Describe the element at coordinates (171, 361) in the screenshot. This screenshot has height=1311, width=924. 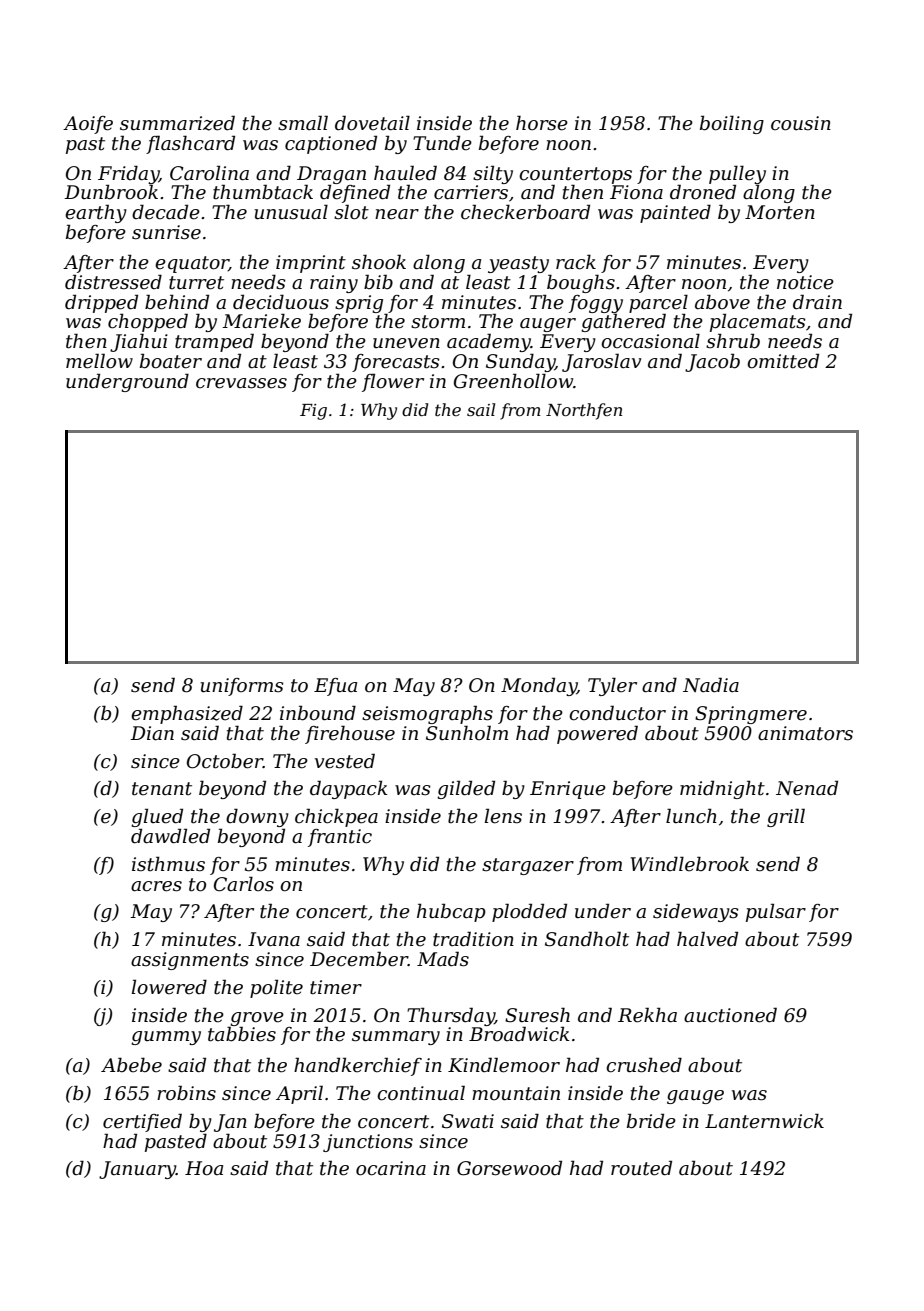
I see `boater` at that location.
